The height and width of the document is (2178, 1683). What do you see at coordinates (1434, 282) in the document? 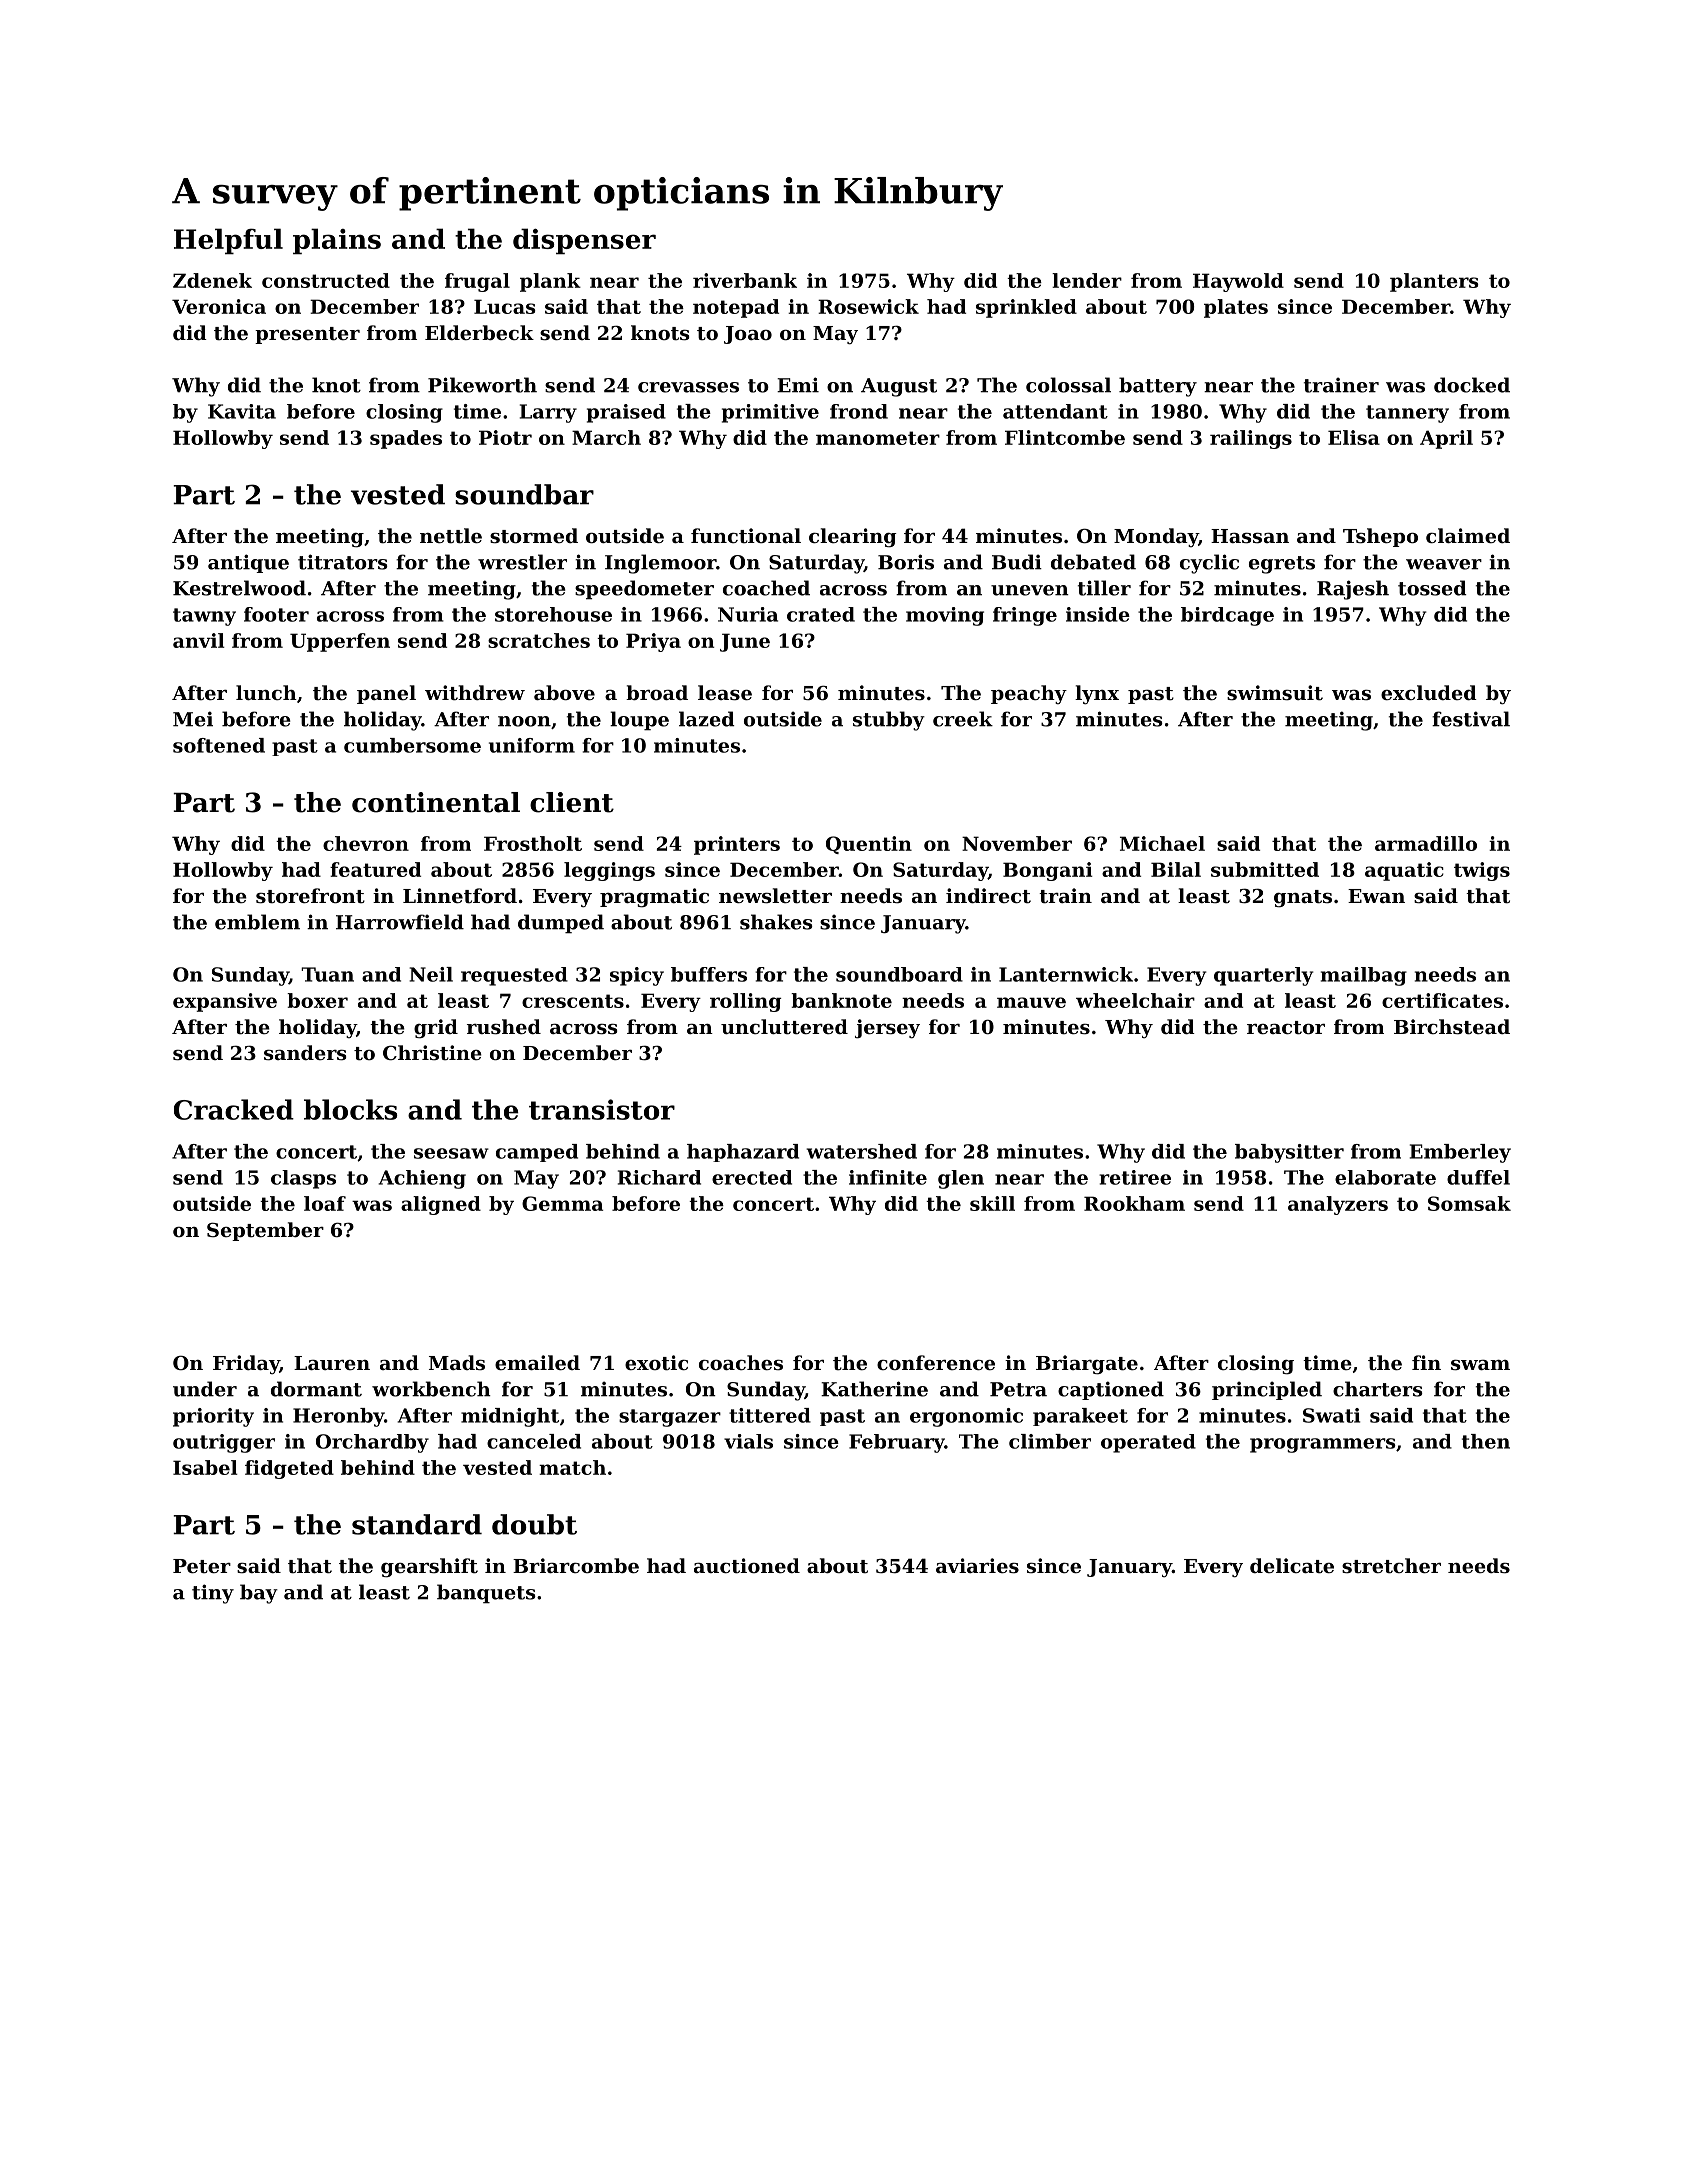
I see `planters` at bounding box center [1434, 282].
